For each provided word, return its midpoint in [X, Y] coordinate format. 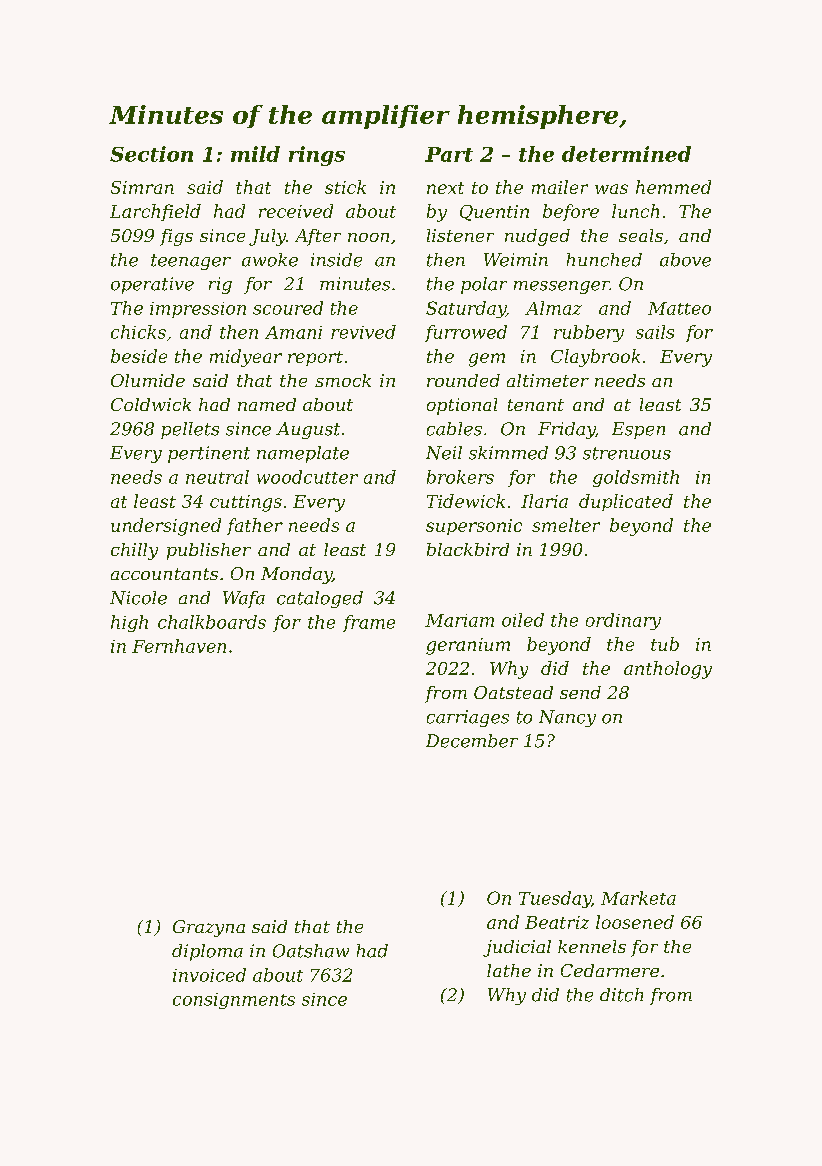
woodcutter [307, 477]
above [685, 260]
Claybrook [595, 358]
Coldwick [151, 404]
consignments [234, 1001]
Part [449, 154]
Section [151, 154]
